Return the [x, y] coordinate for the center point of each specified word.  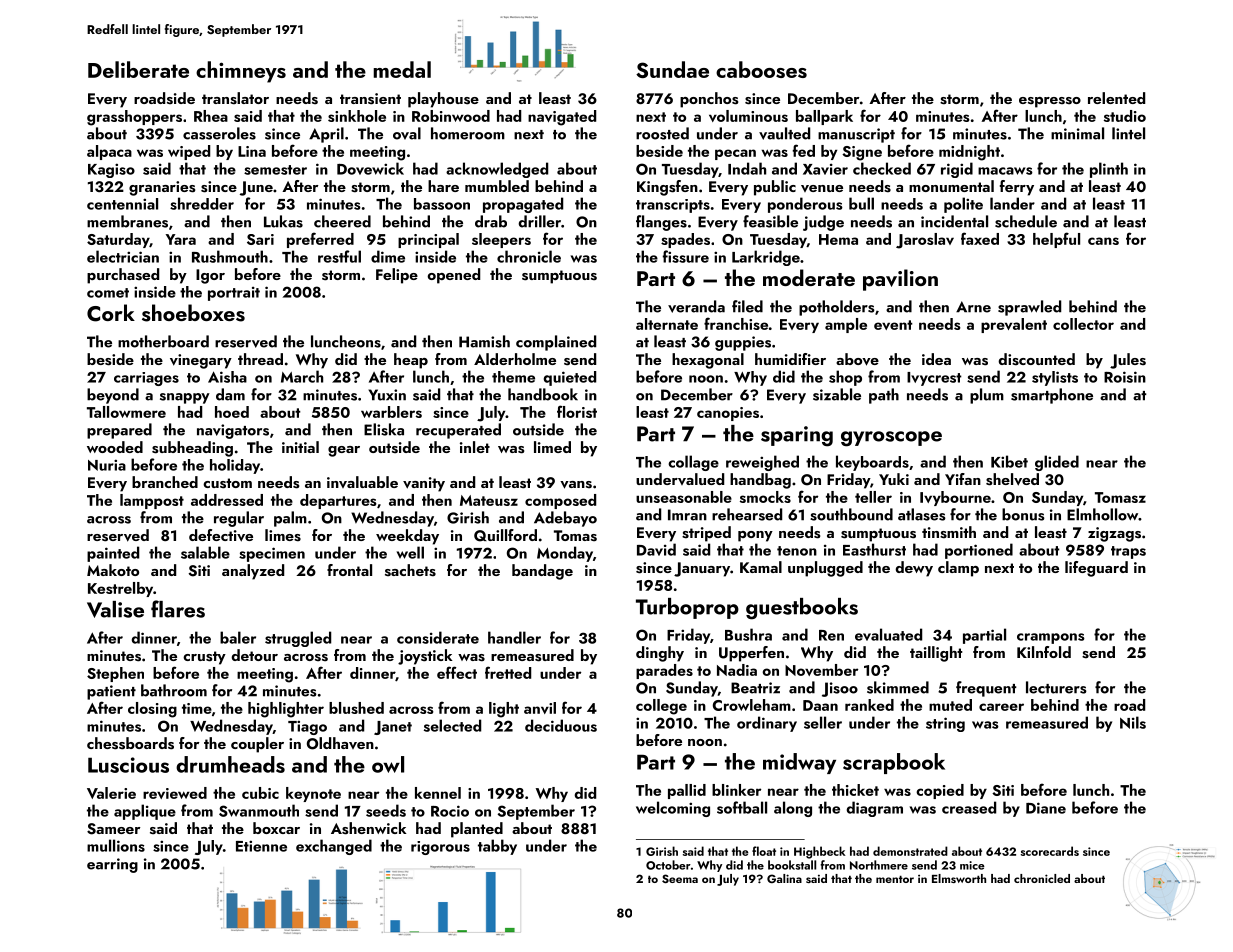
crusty [204, 658]
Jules [1128, 361]
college [661, 707]
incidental [954, 221]
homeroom [468, 133]
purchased [123, 276]
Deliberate [138, 69]
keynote [313, 794]
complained [556, 343]
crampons [1051, 638]
